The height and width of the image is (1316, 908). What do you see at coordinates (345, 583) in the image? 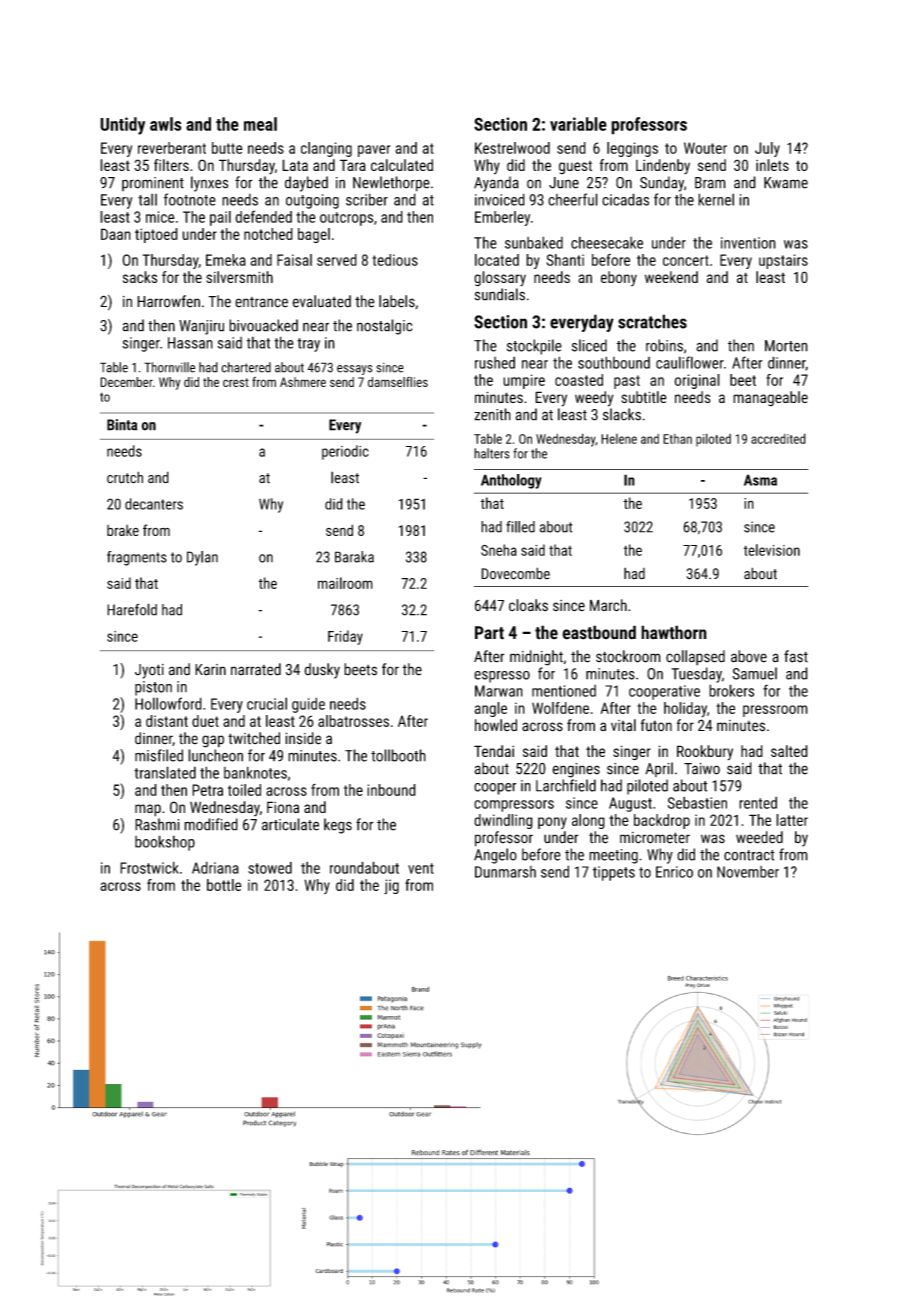
I see `mailroom` at bounding box center [345, 583].
